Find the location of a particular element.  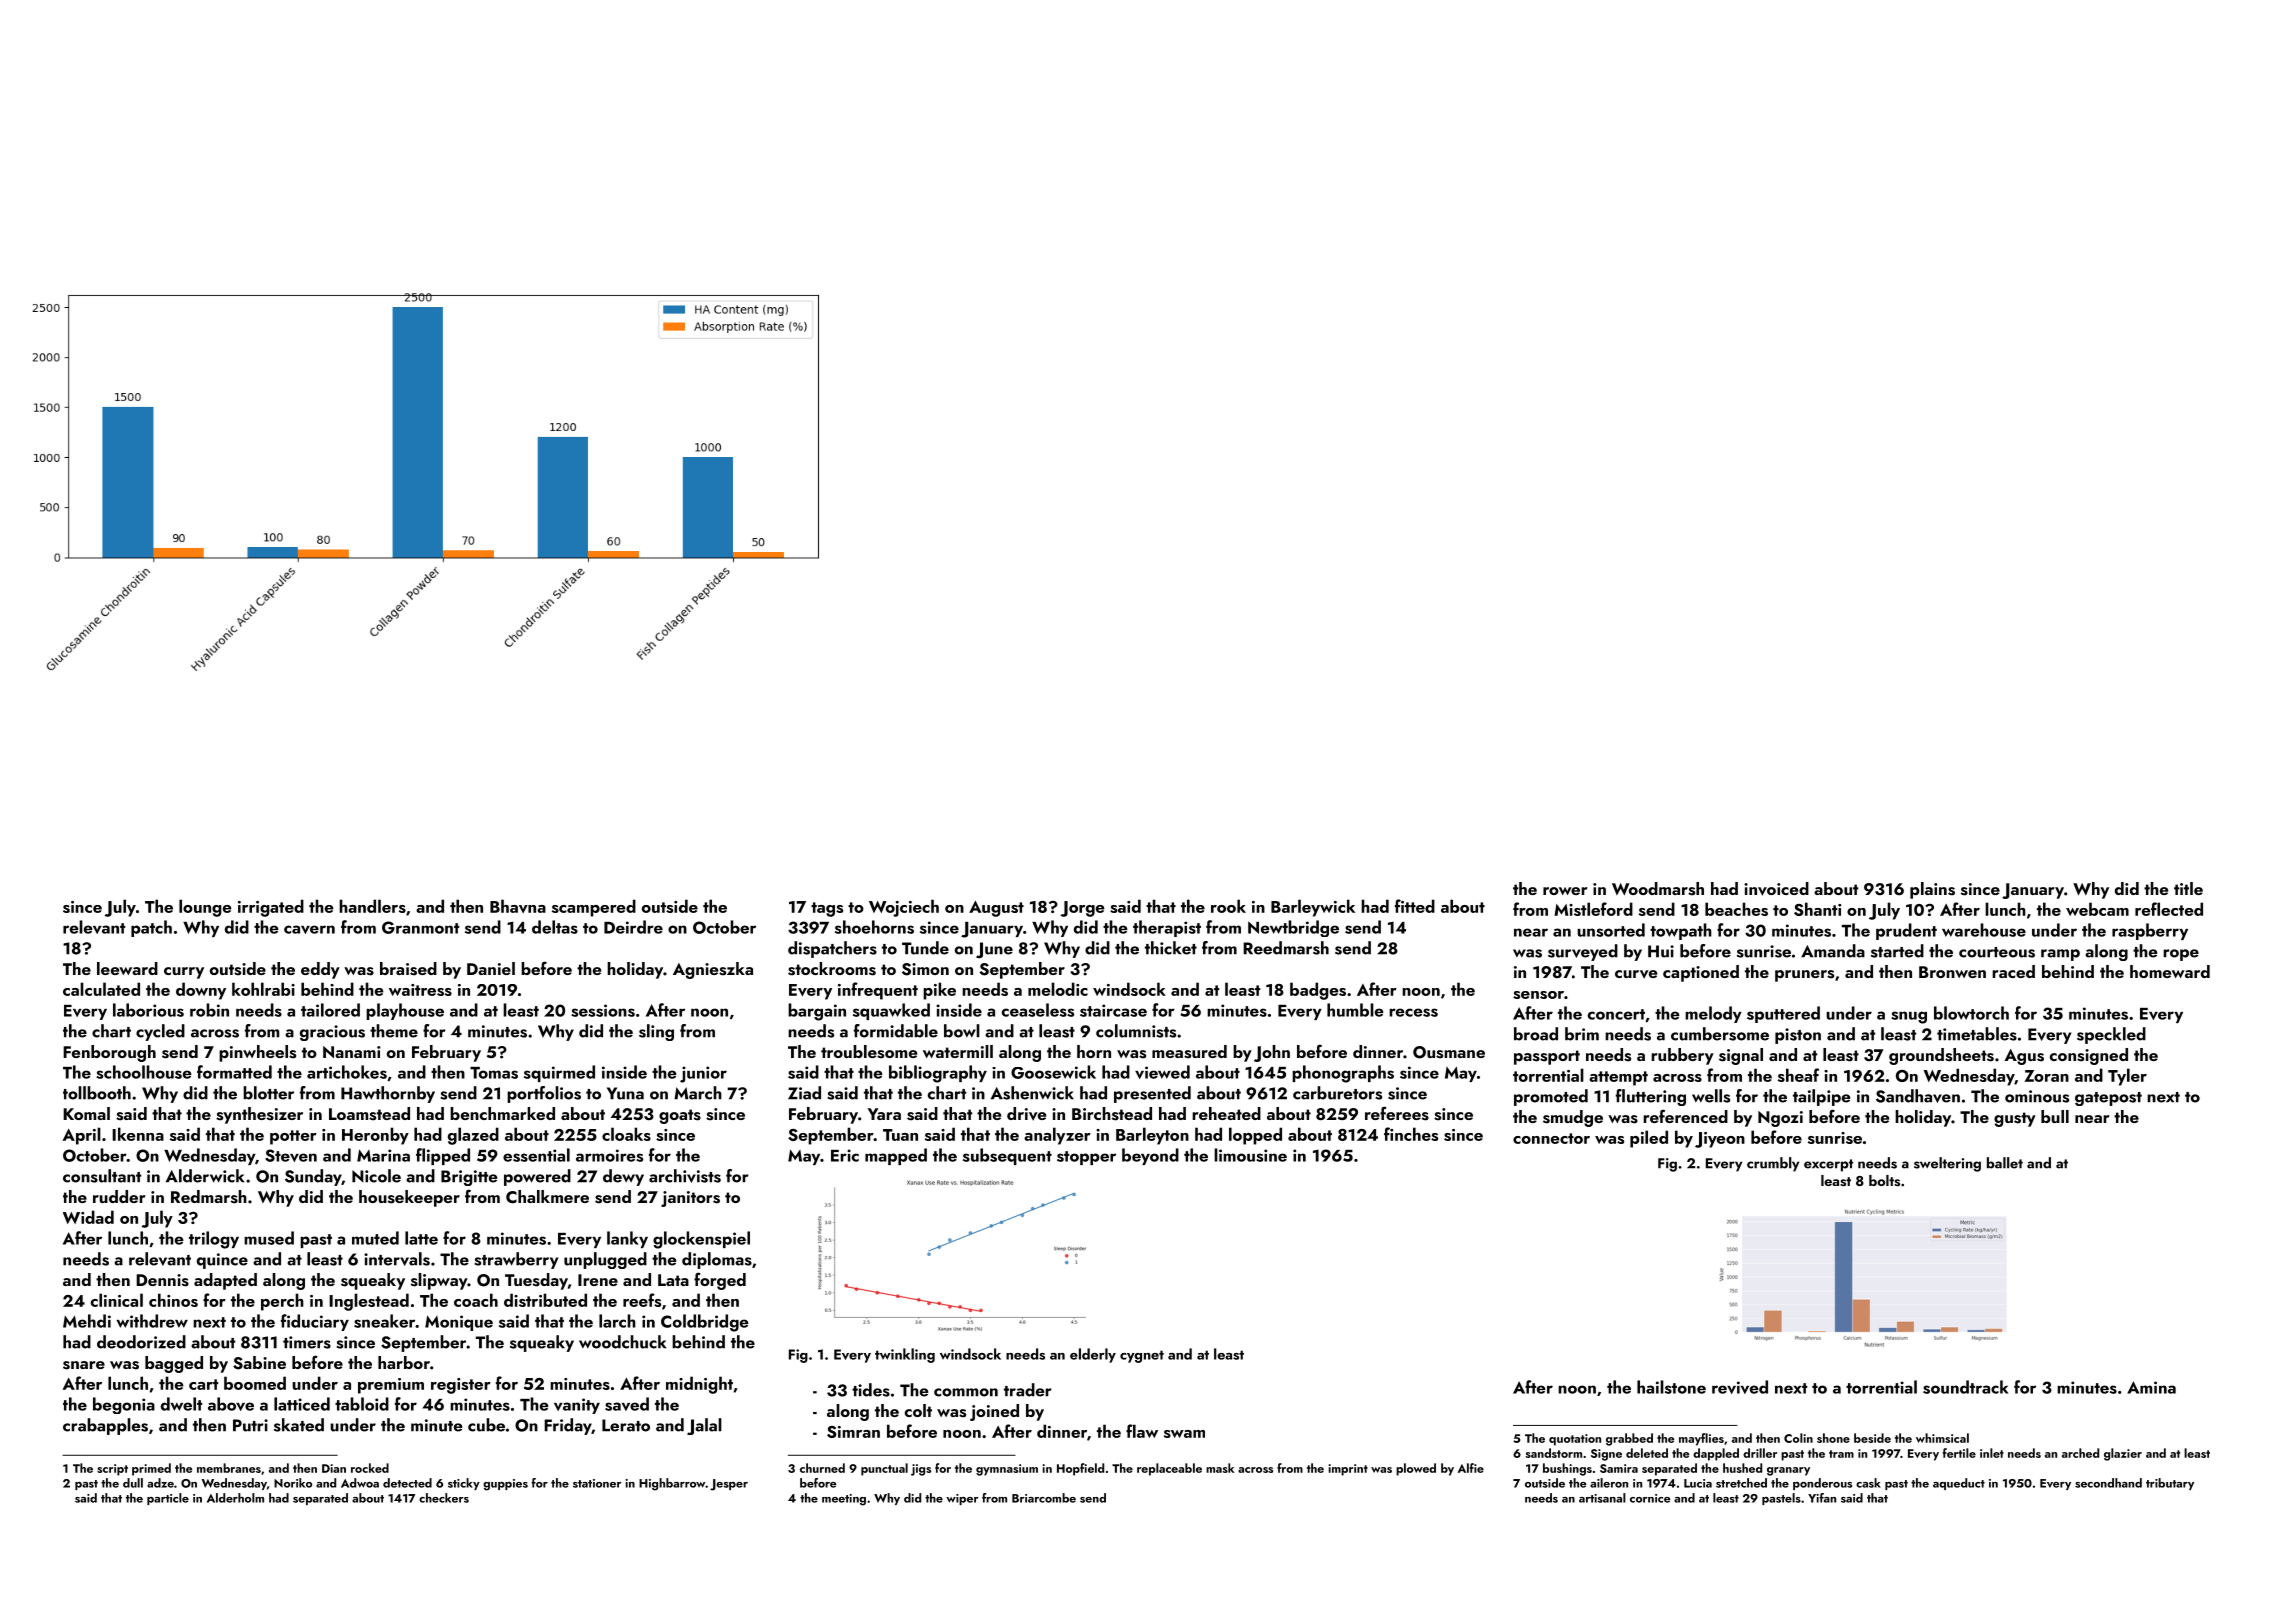

meeting is located at coordinates (844, 1500).
